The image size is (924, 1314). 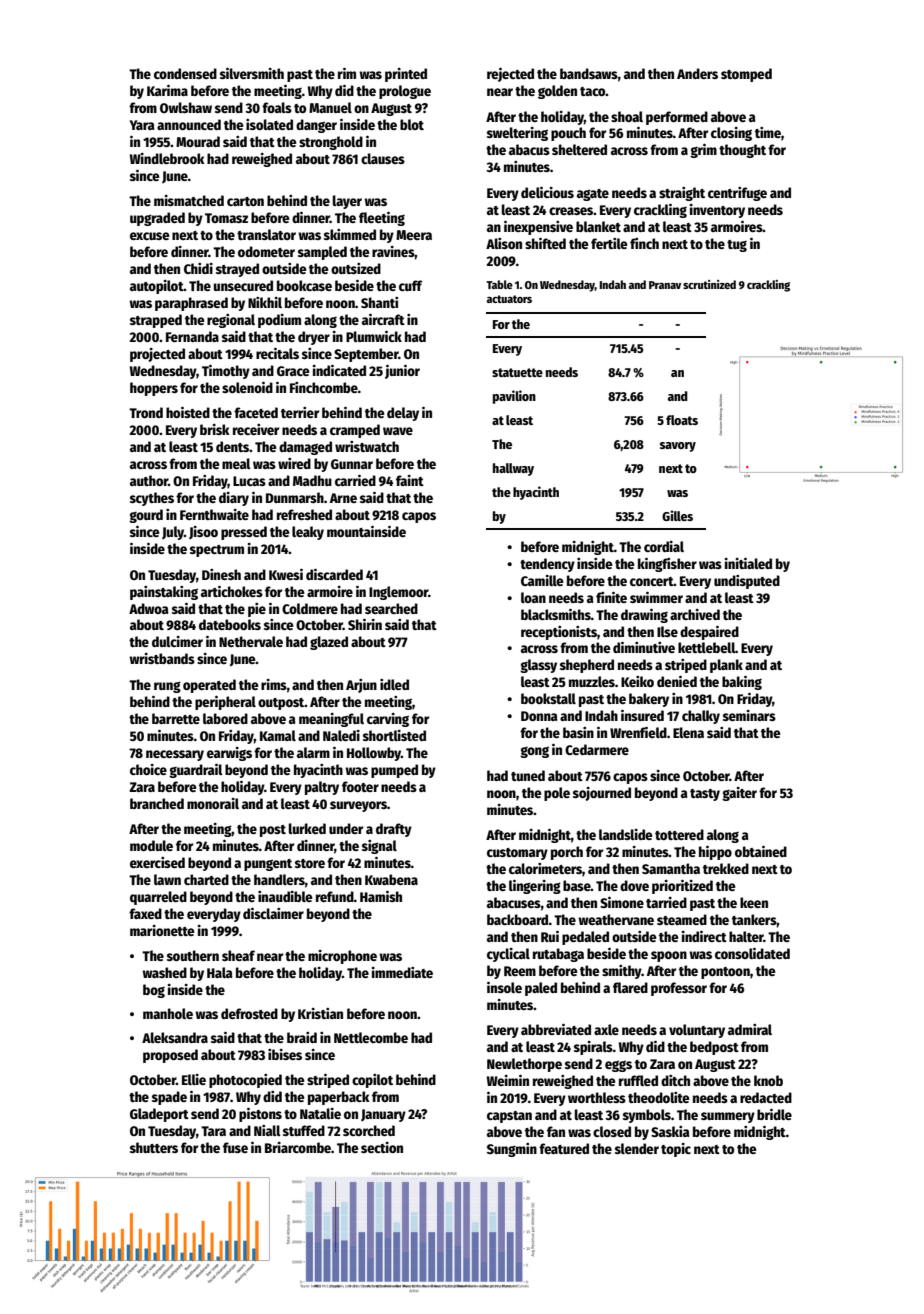 What do you see at coordinates (300, 412) in the screenshot?
I see `terrier` at bounding box center [300, 412].
